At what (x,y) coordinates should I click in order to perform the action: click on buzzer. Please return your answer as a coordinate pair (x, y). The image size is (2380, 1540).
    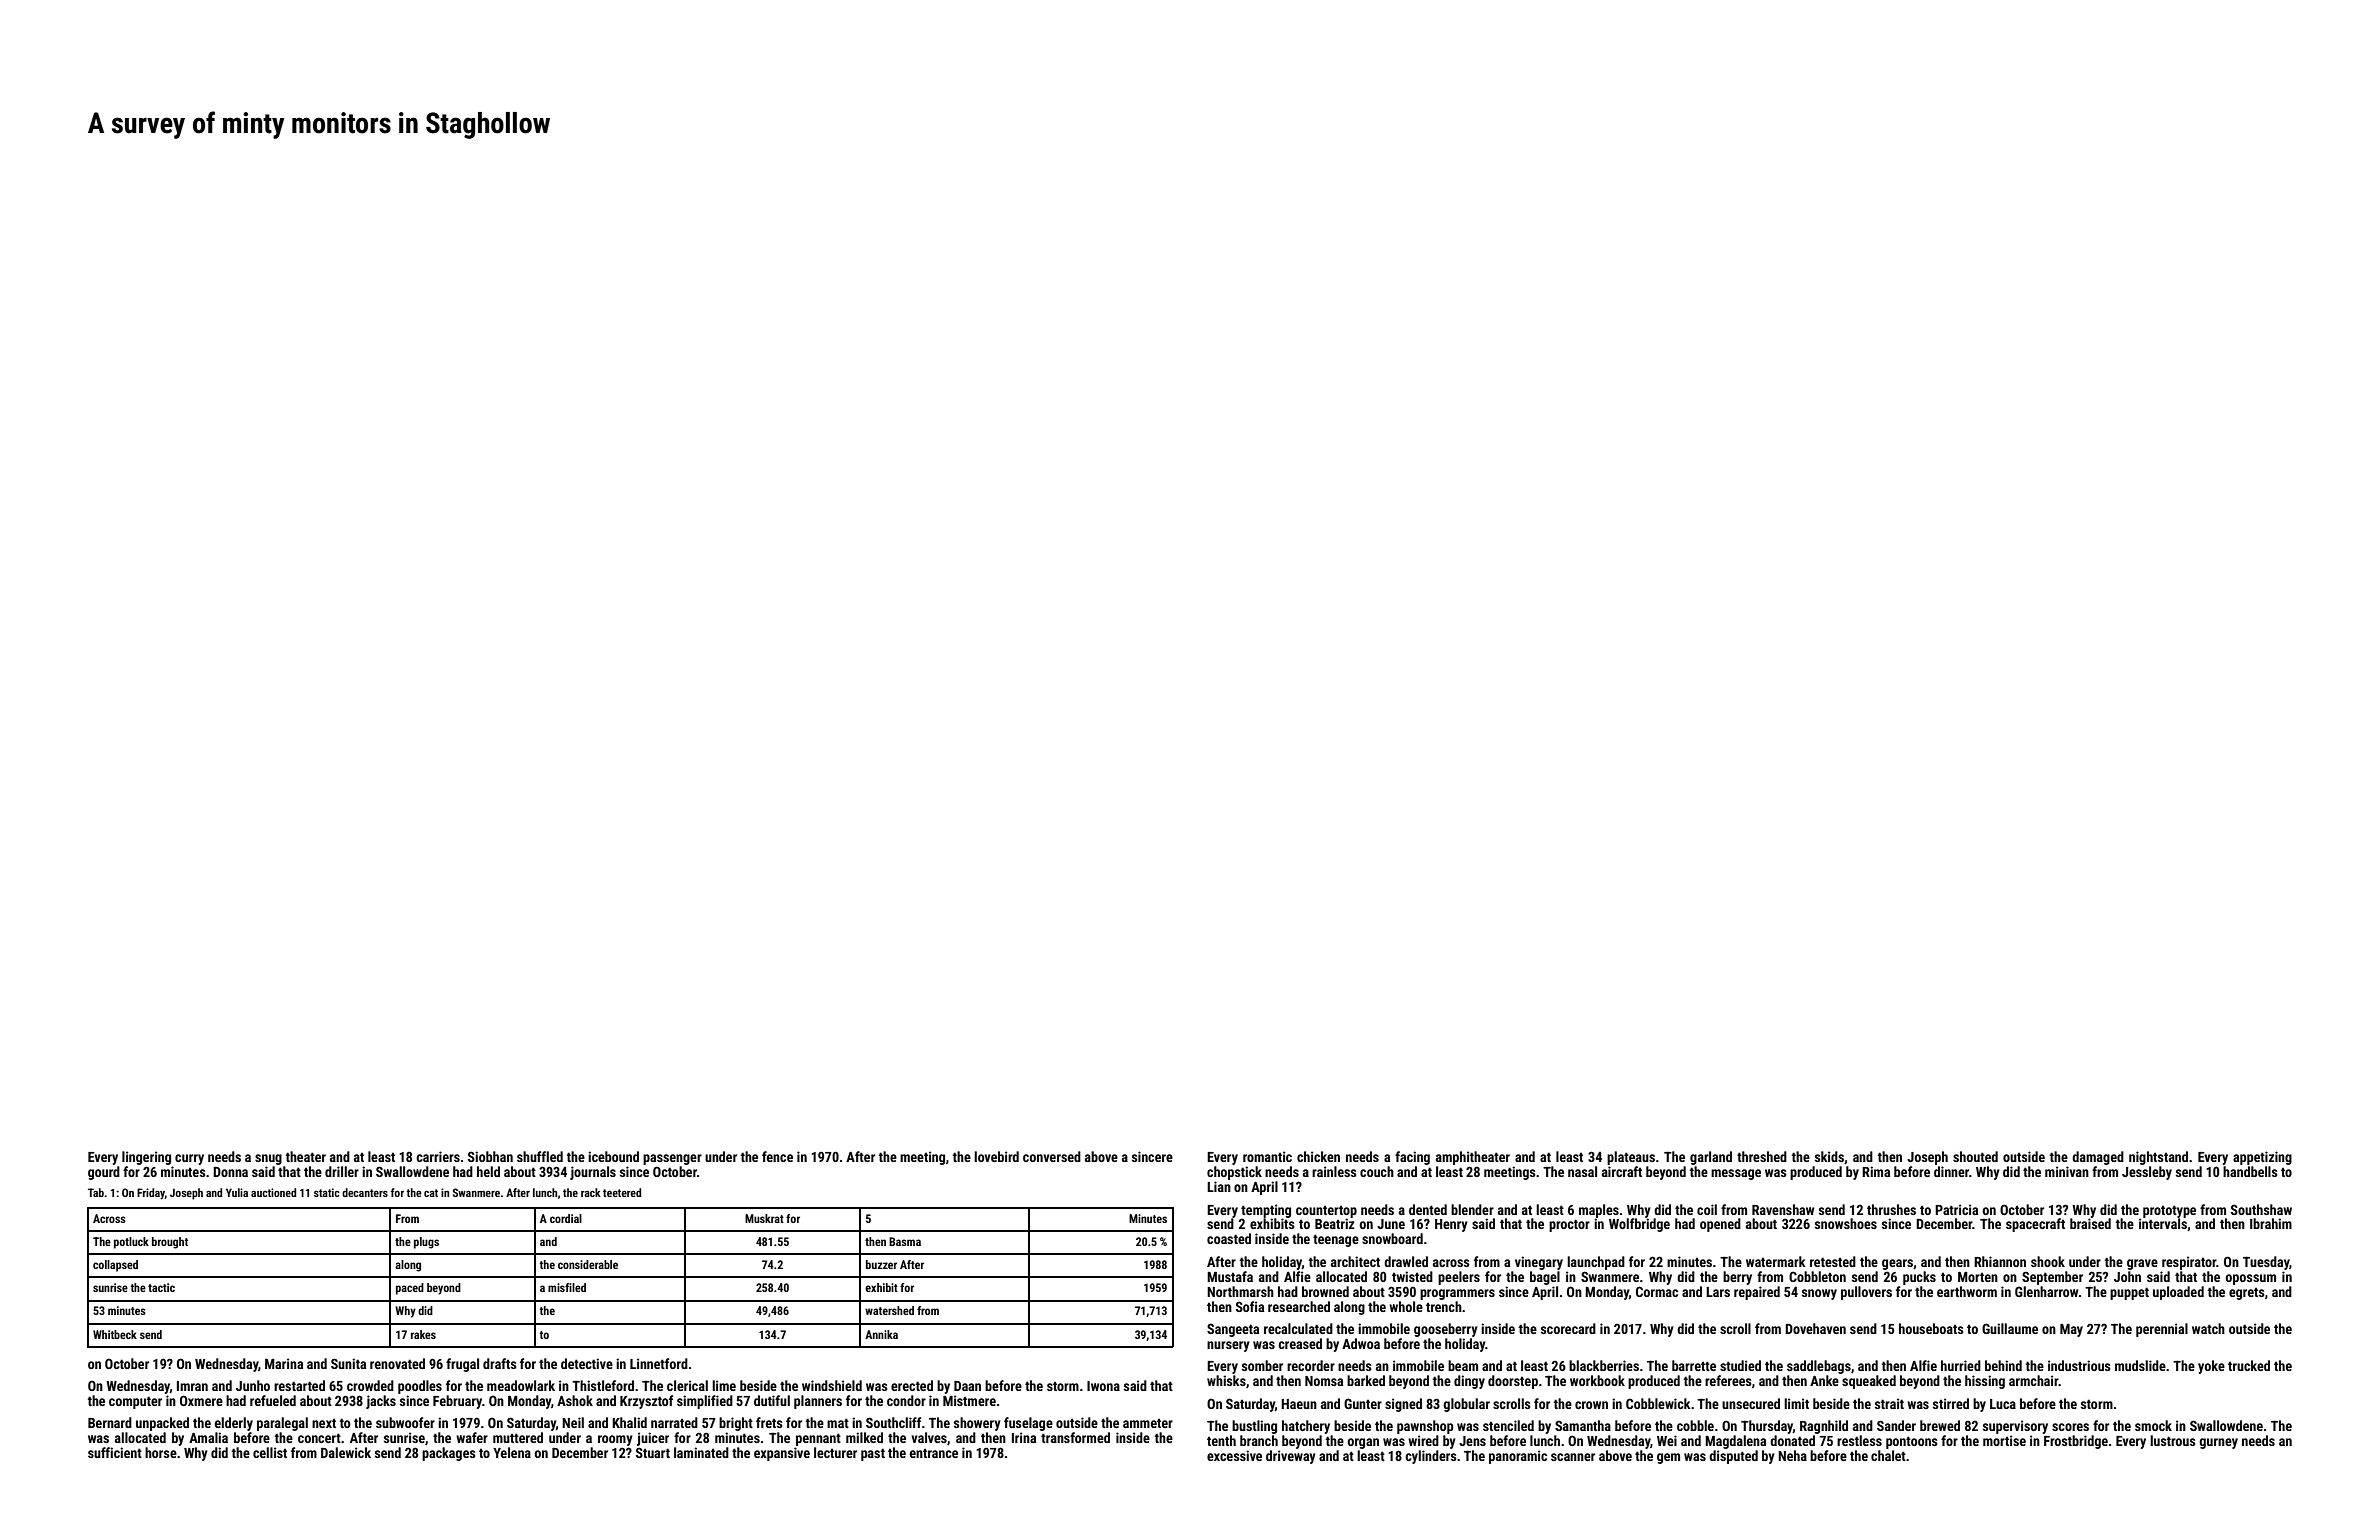
    Looking at the image, I should click on (881, 1264).
